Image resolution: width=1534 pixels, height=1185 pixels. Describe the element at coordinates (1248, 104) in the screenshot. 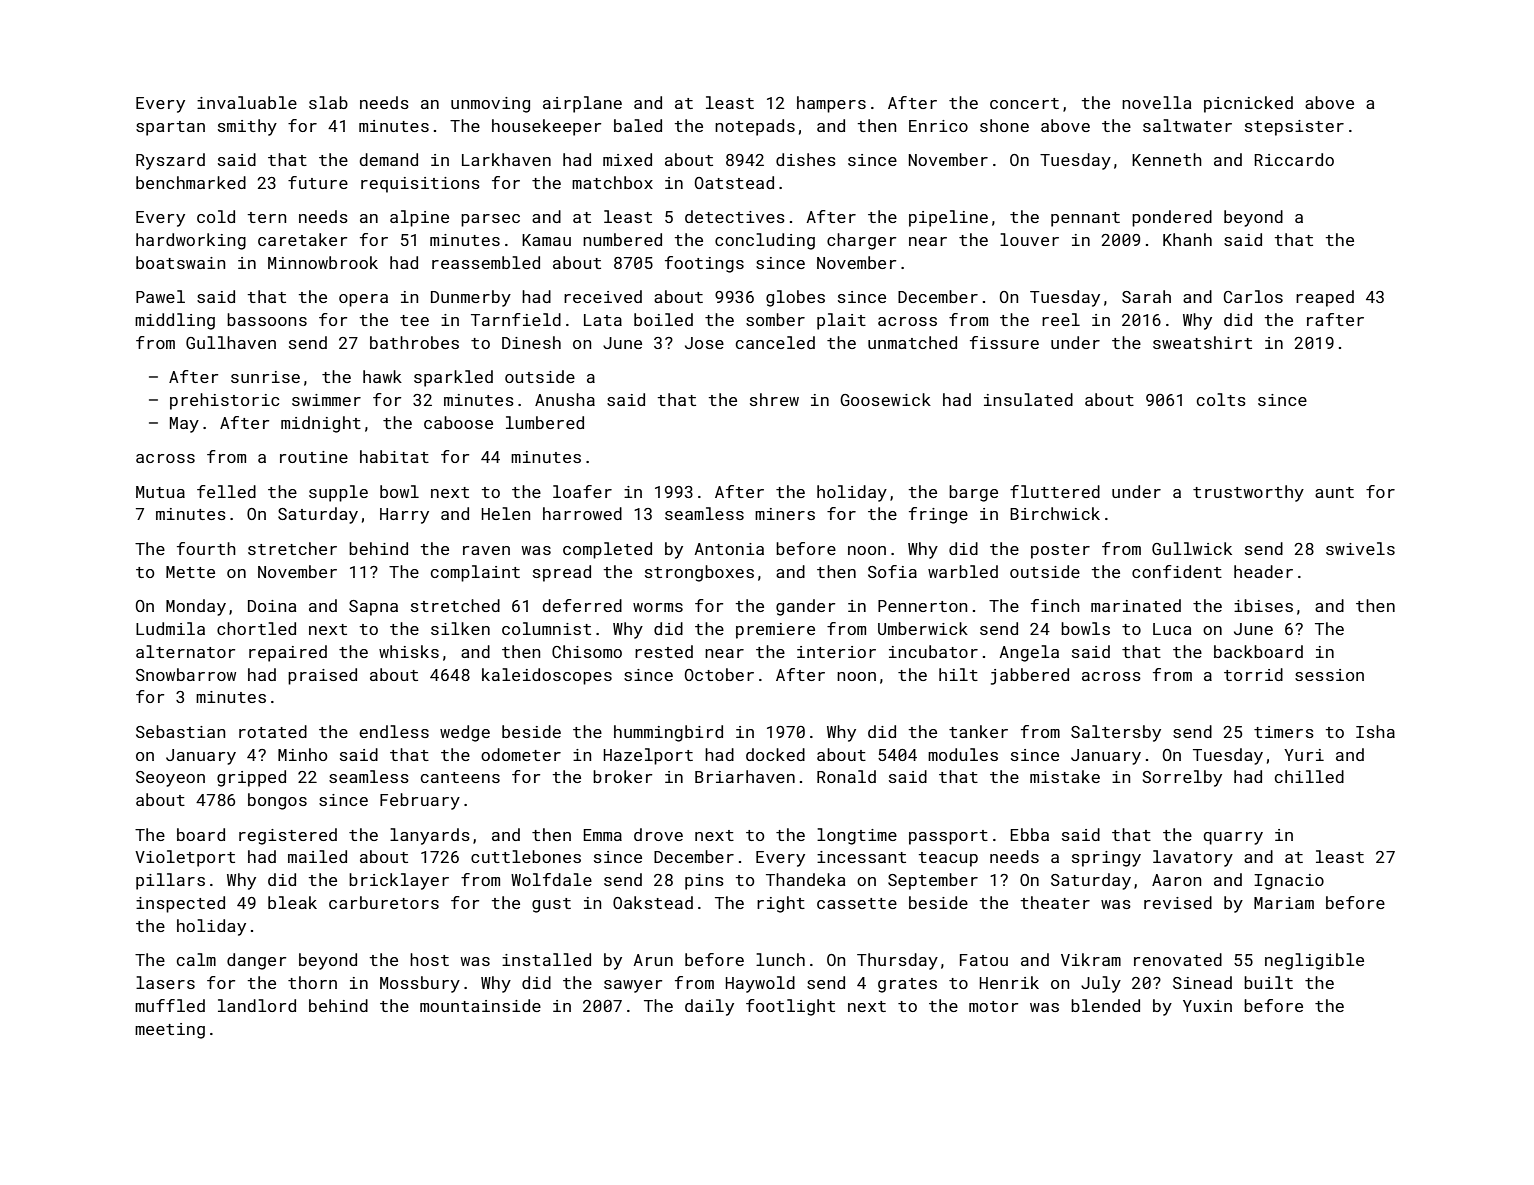

I see `picnicked` at that location.
